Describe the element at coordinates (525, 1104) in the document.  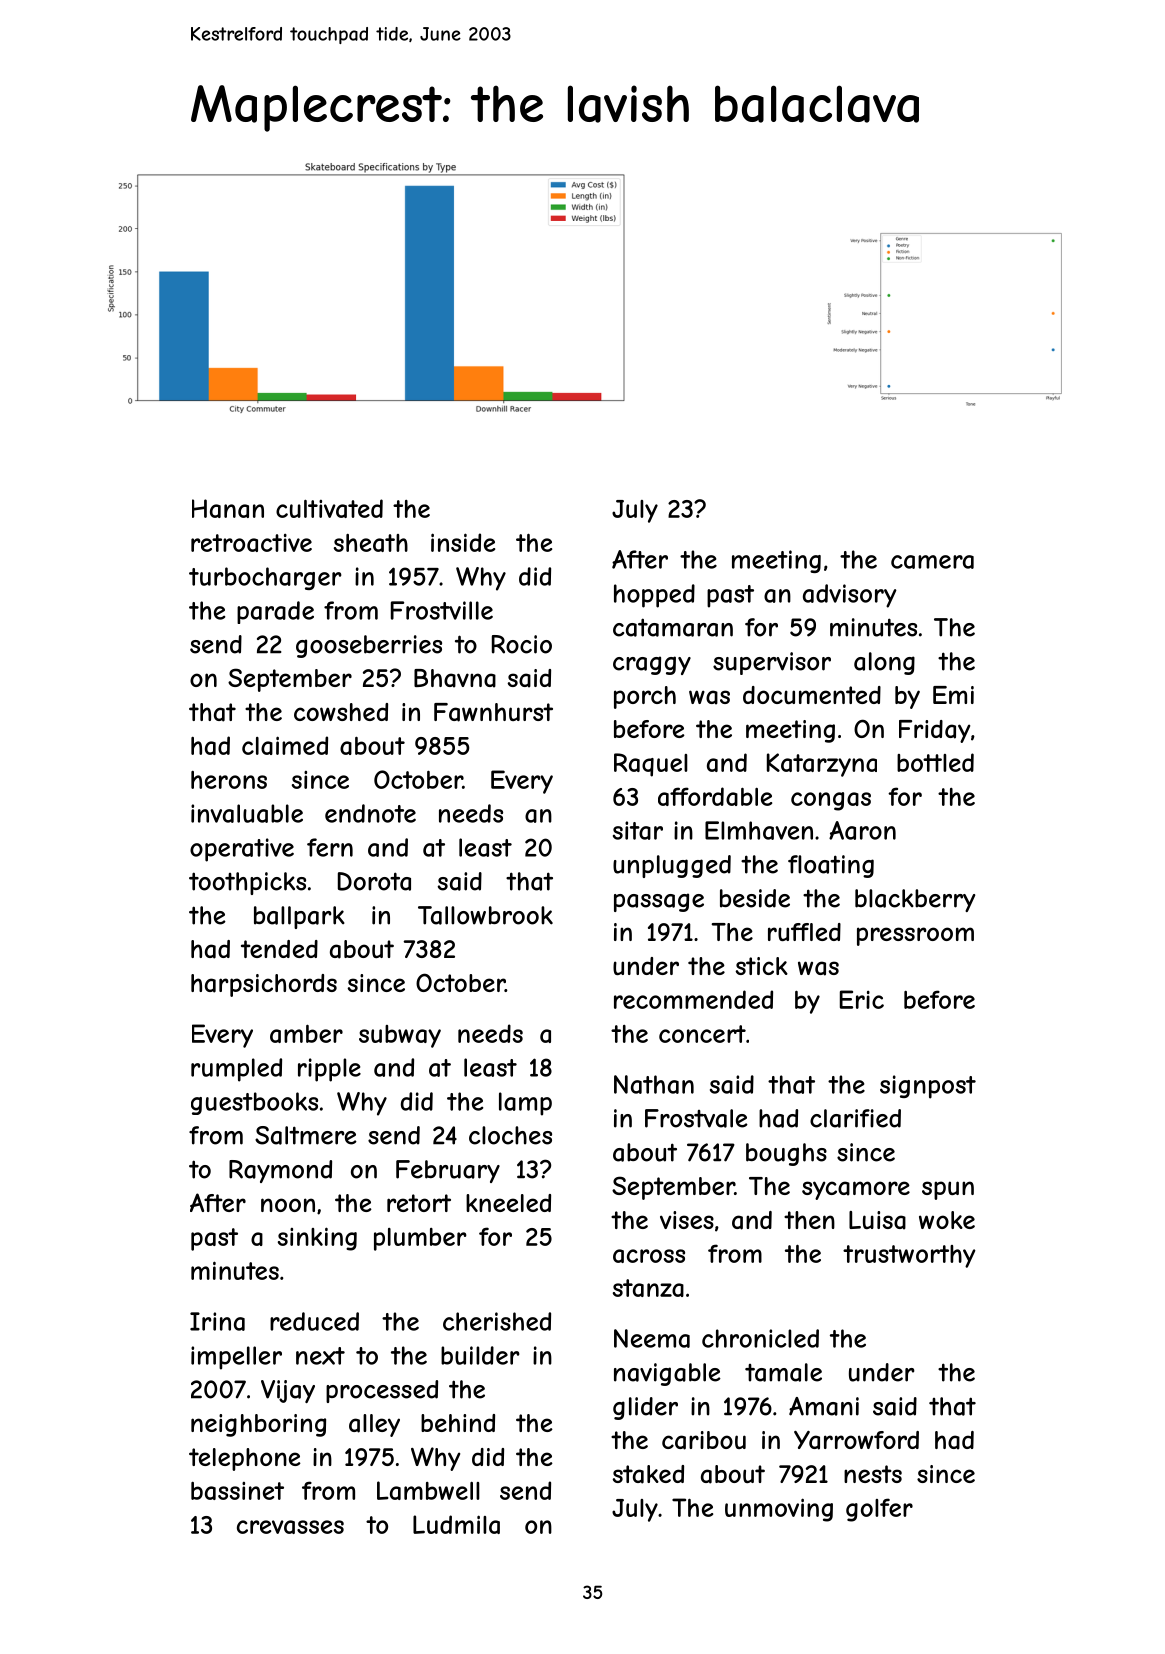
I see `lamp` at that location.
